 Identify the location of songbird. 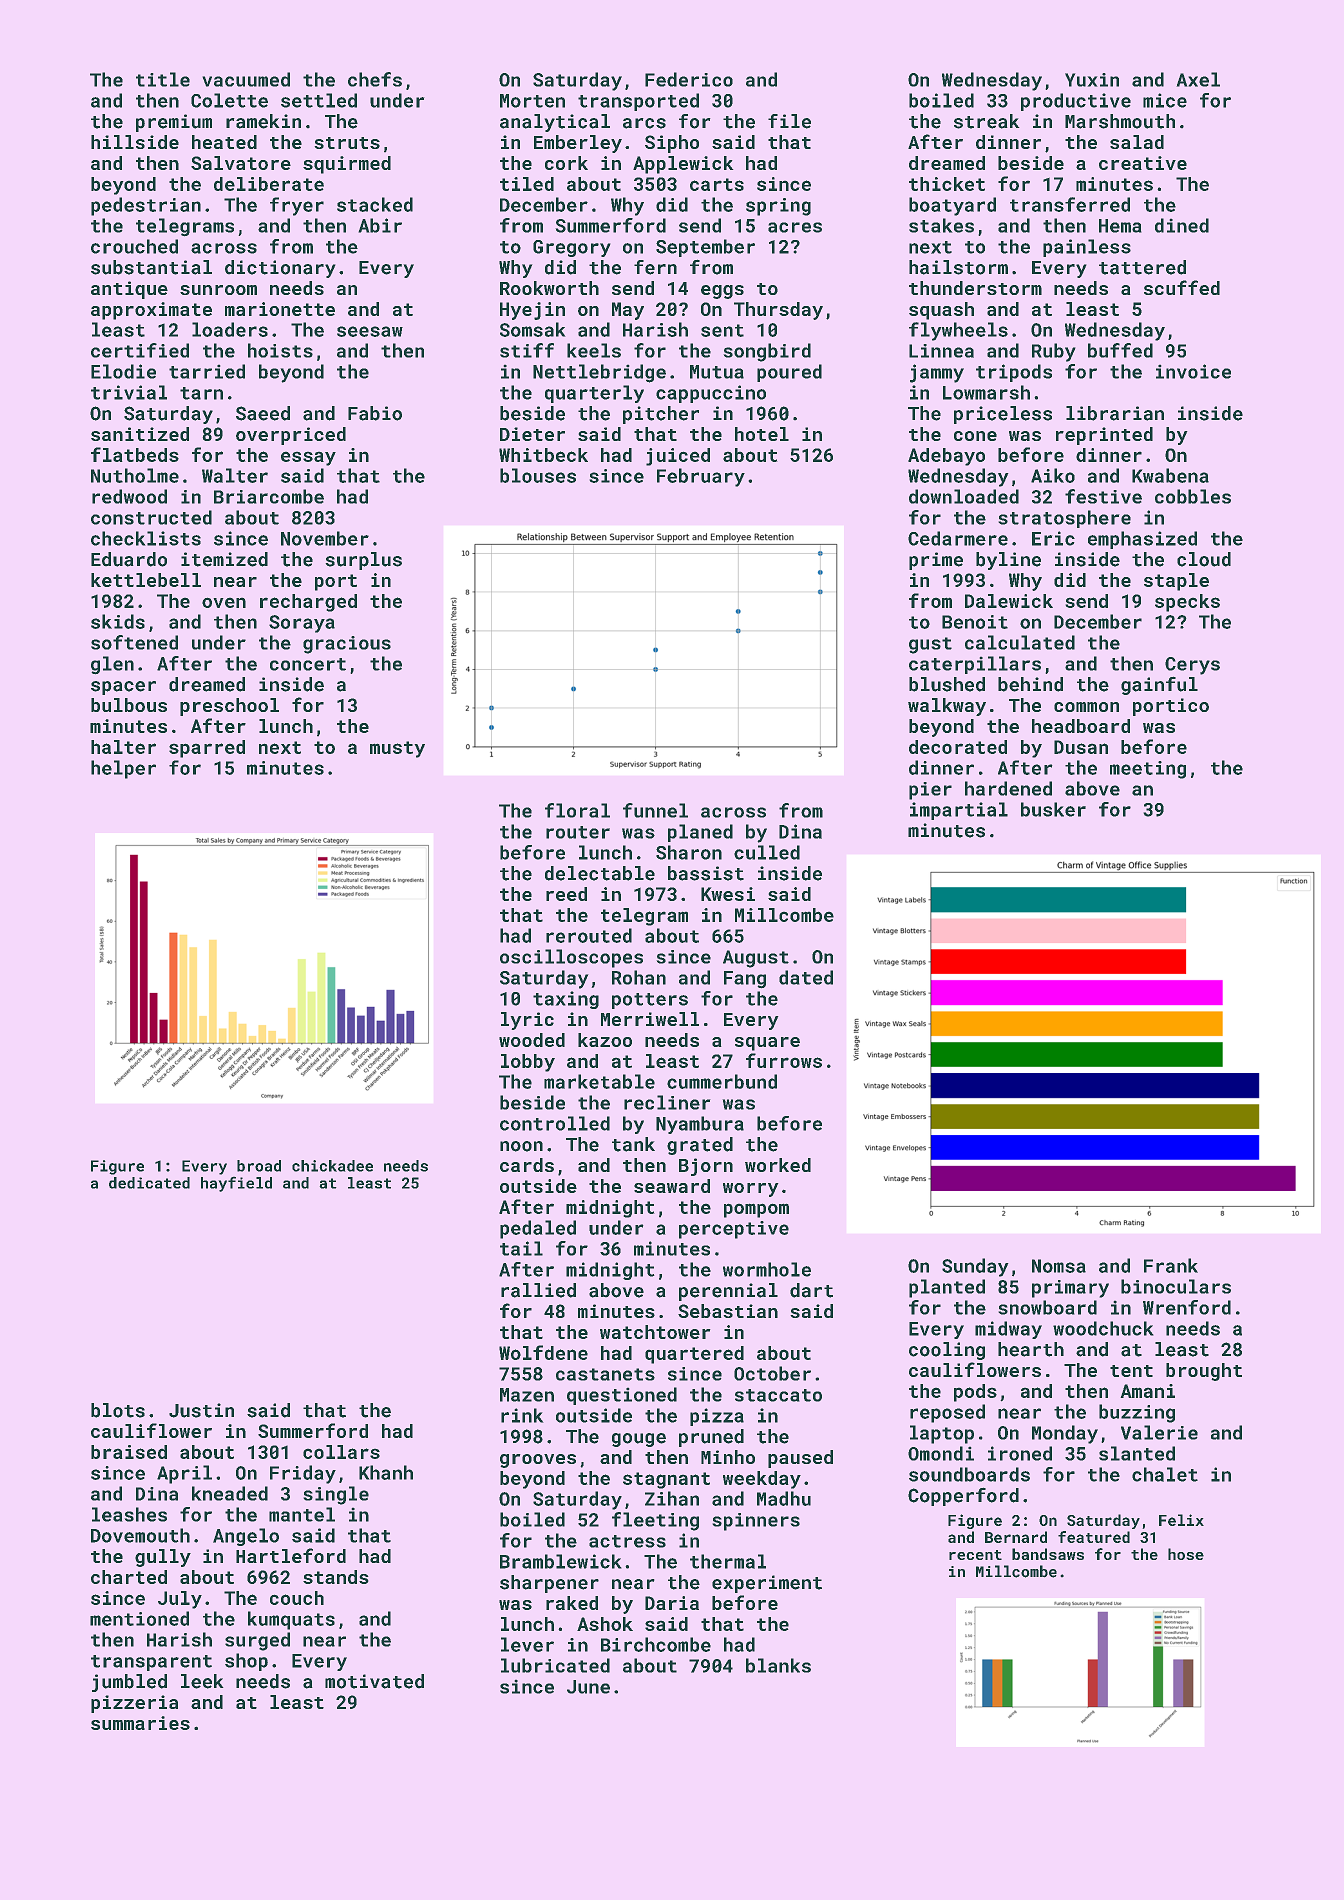
(767, 352).
